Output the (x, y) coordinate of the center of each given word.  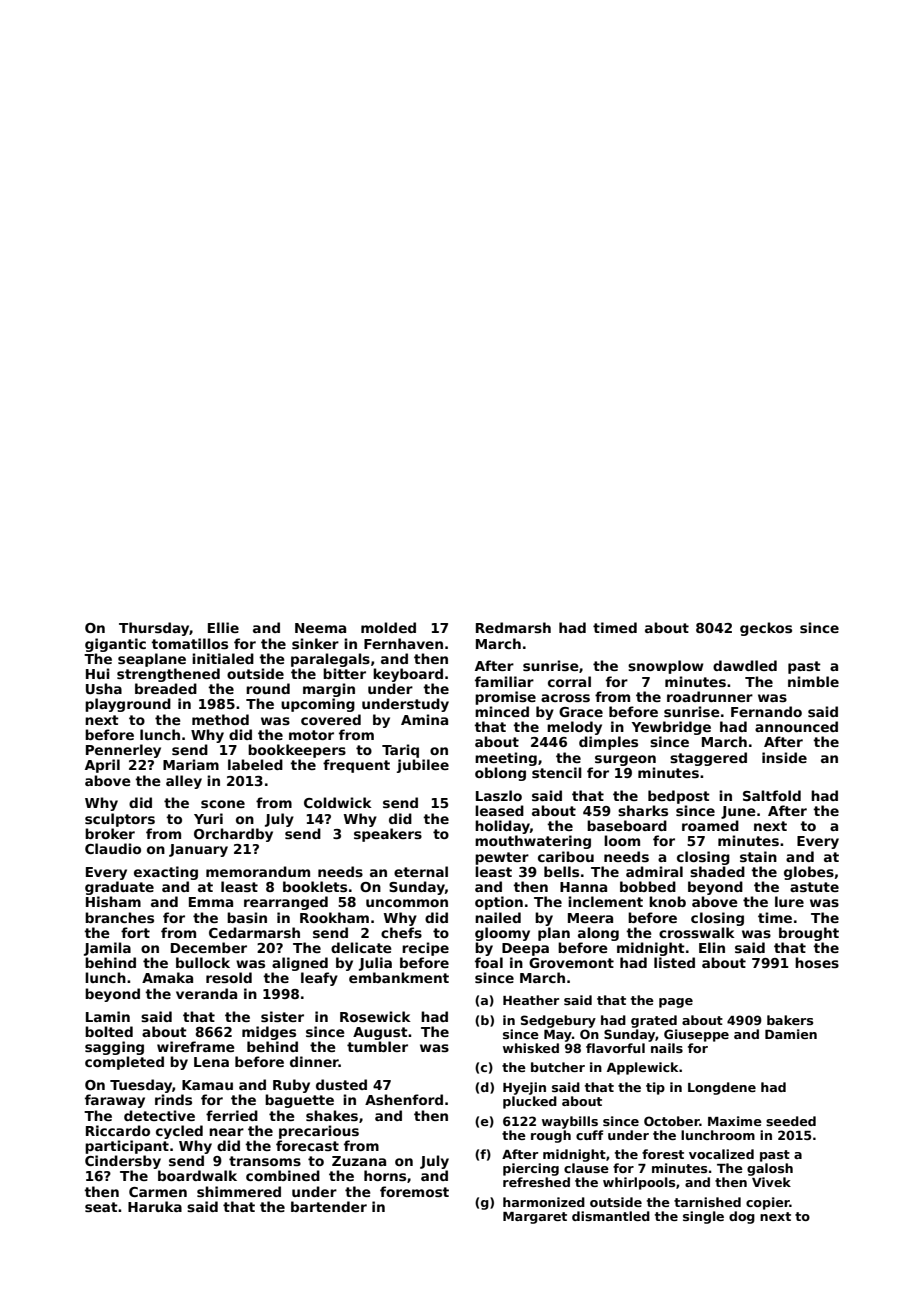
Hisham (113, 901)
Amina (424, 719)
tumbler (377, 1046)
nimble (813, 681)
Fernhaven (403, 643)
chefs (401, 932)
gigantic (115, 645)
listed (674, 962)
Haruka (155, 1206)
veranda (206, 993)
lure (789, 901)
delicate (361, 947)
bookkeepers (297, 751)
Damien (791, 1034)
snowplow (666, 667)
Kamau (207, 1085)
